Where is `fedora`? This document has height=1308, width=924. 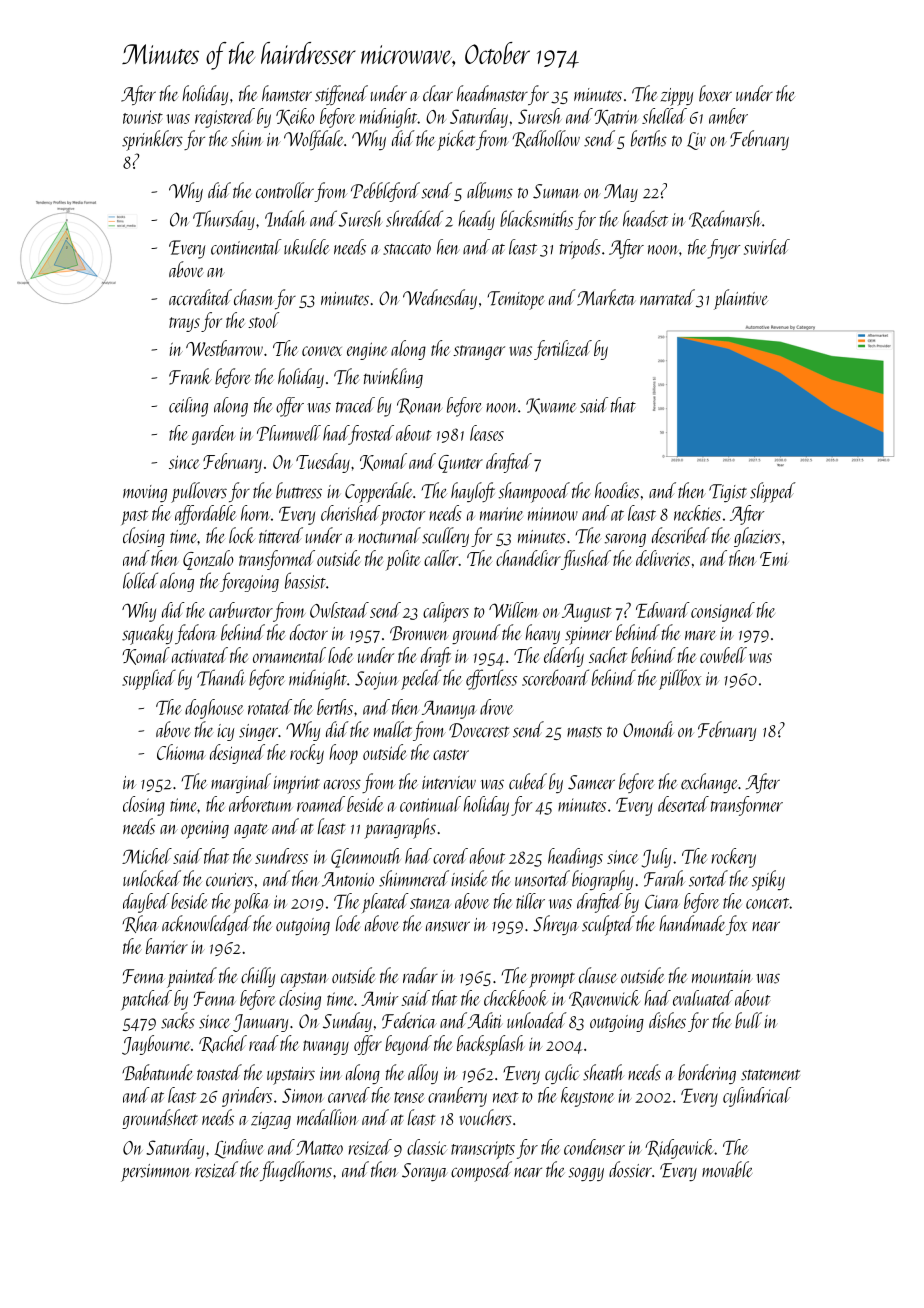 fedora is located at coordinates (195, 634).
